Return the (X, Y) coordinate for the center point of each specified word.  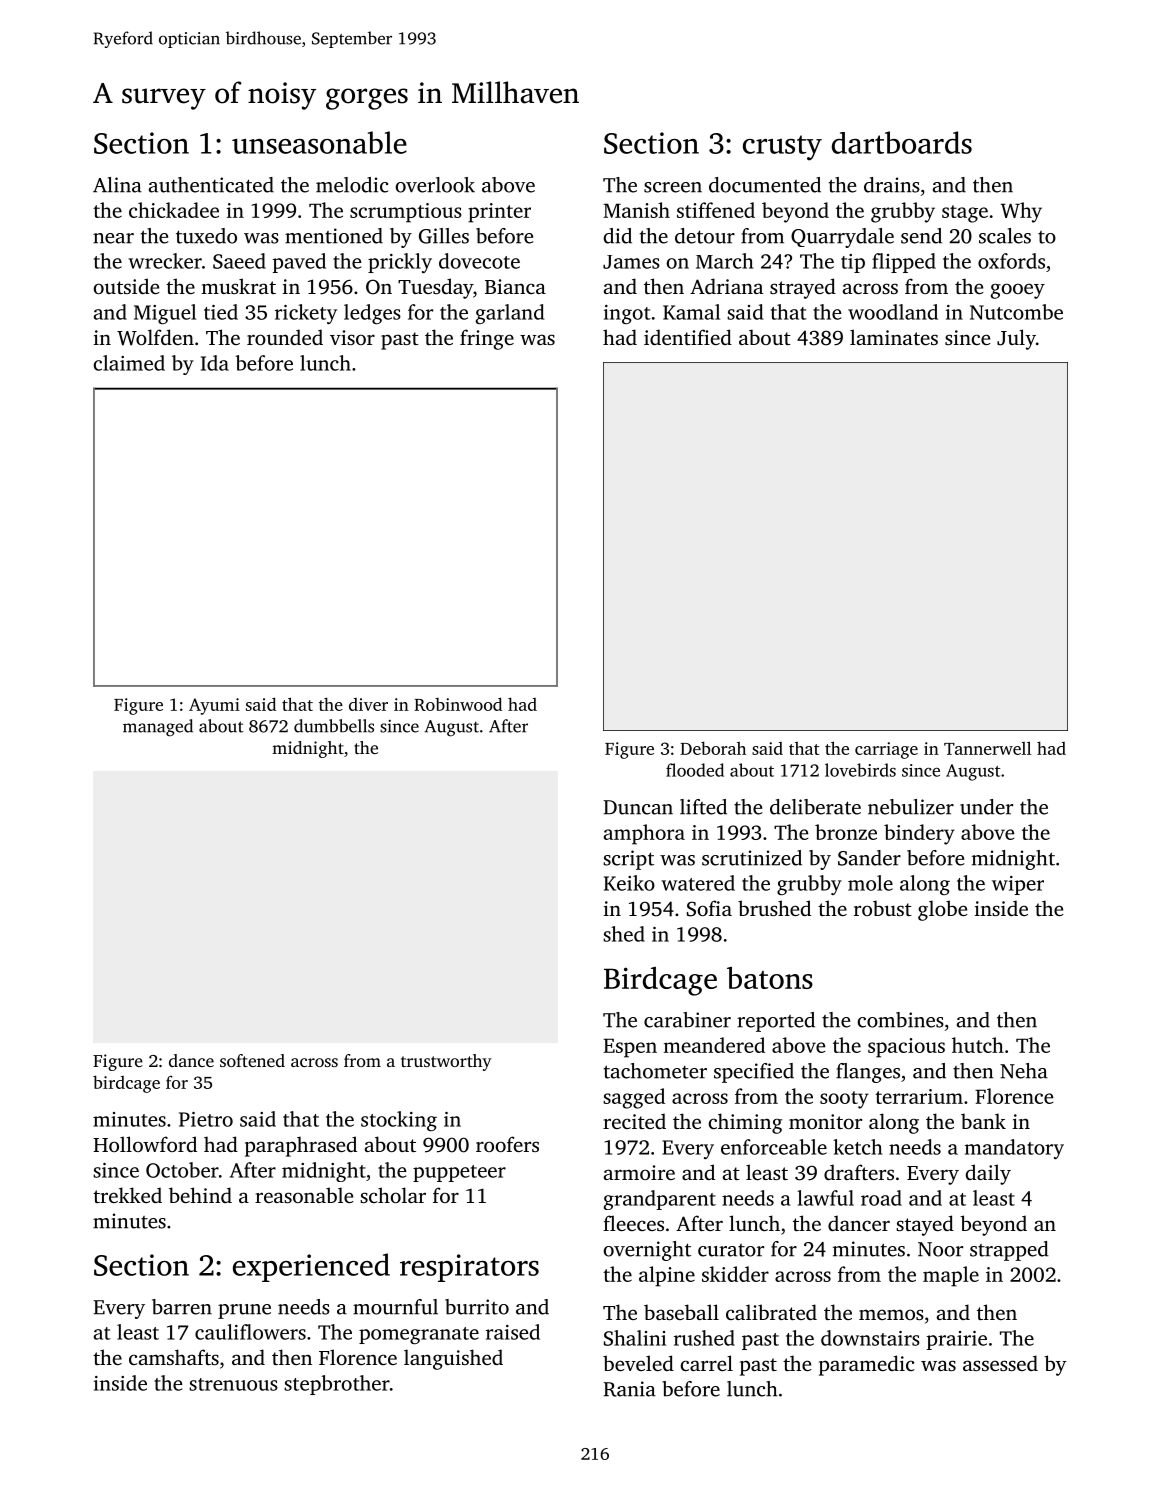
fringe (487, 339)
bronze (846, 832)
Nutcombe (1016, 312)
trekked (127, 1195)
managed (158, 728)
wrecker (165, 261)
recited (634, 1121)
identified (688, 337)
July (1016, 339)
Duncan (638, 807)
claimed (129, 363)
